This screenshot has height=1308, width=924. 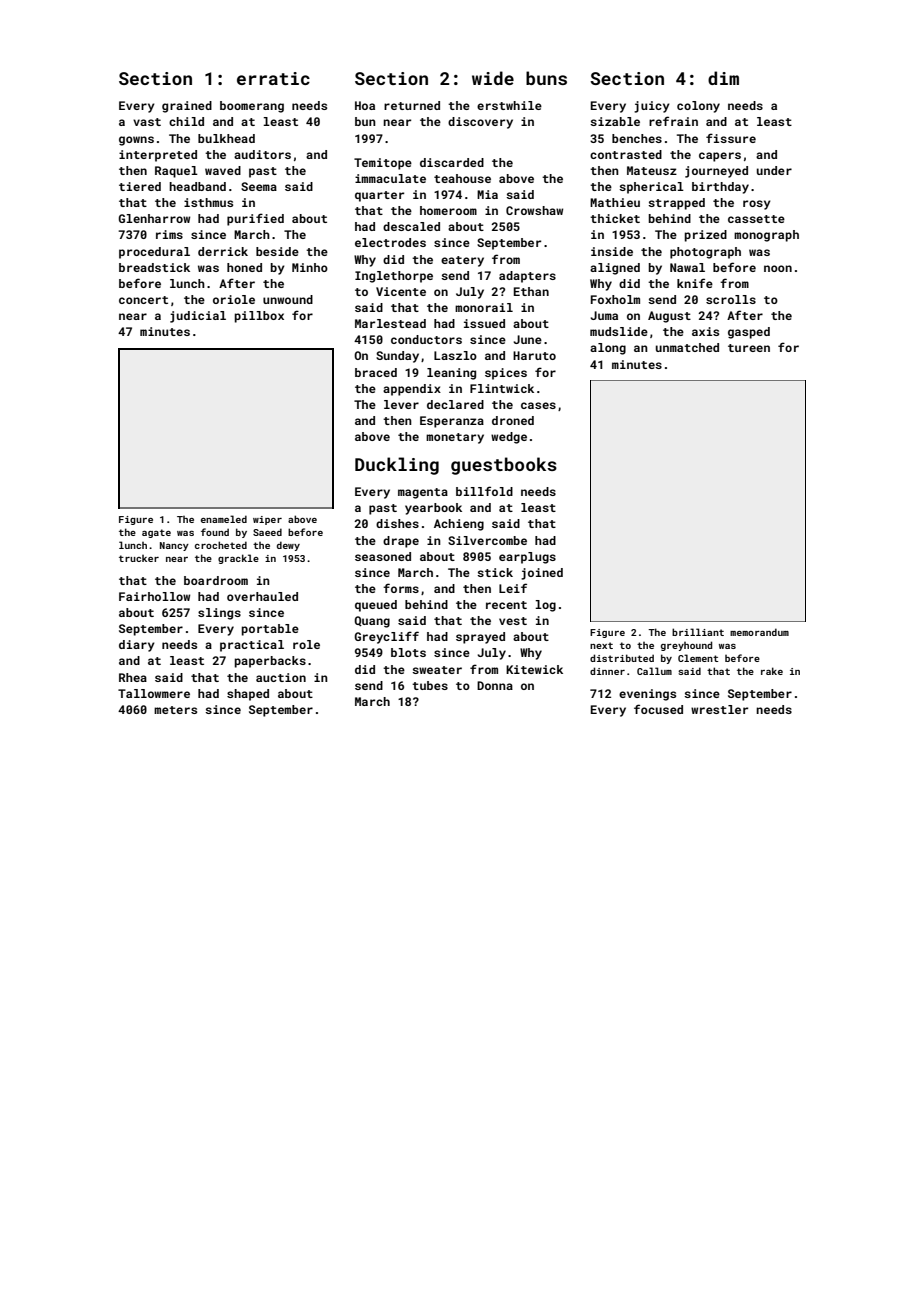 I want to click on concert, so click(x=143, y=300).
